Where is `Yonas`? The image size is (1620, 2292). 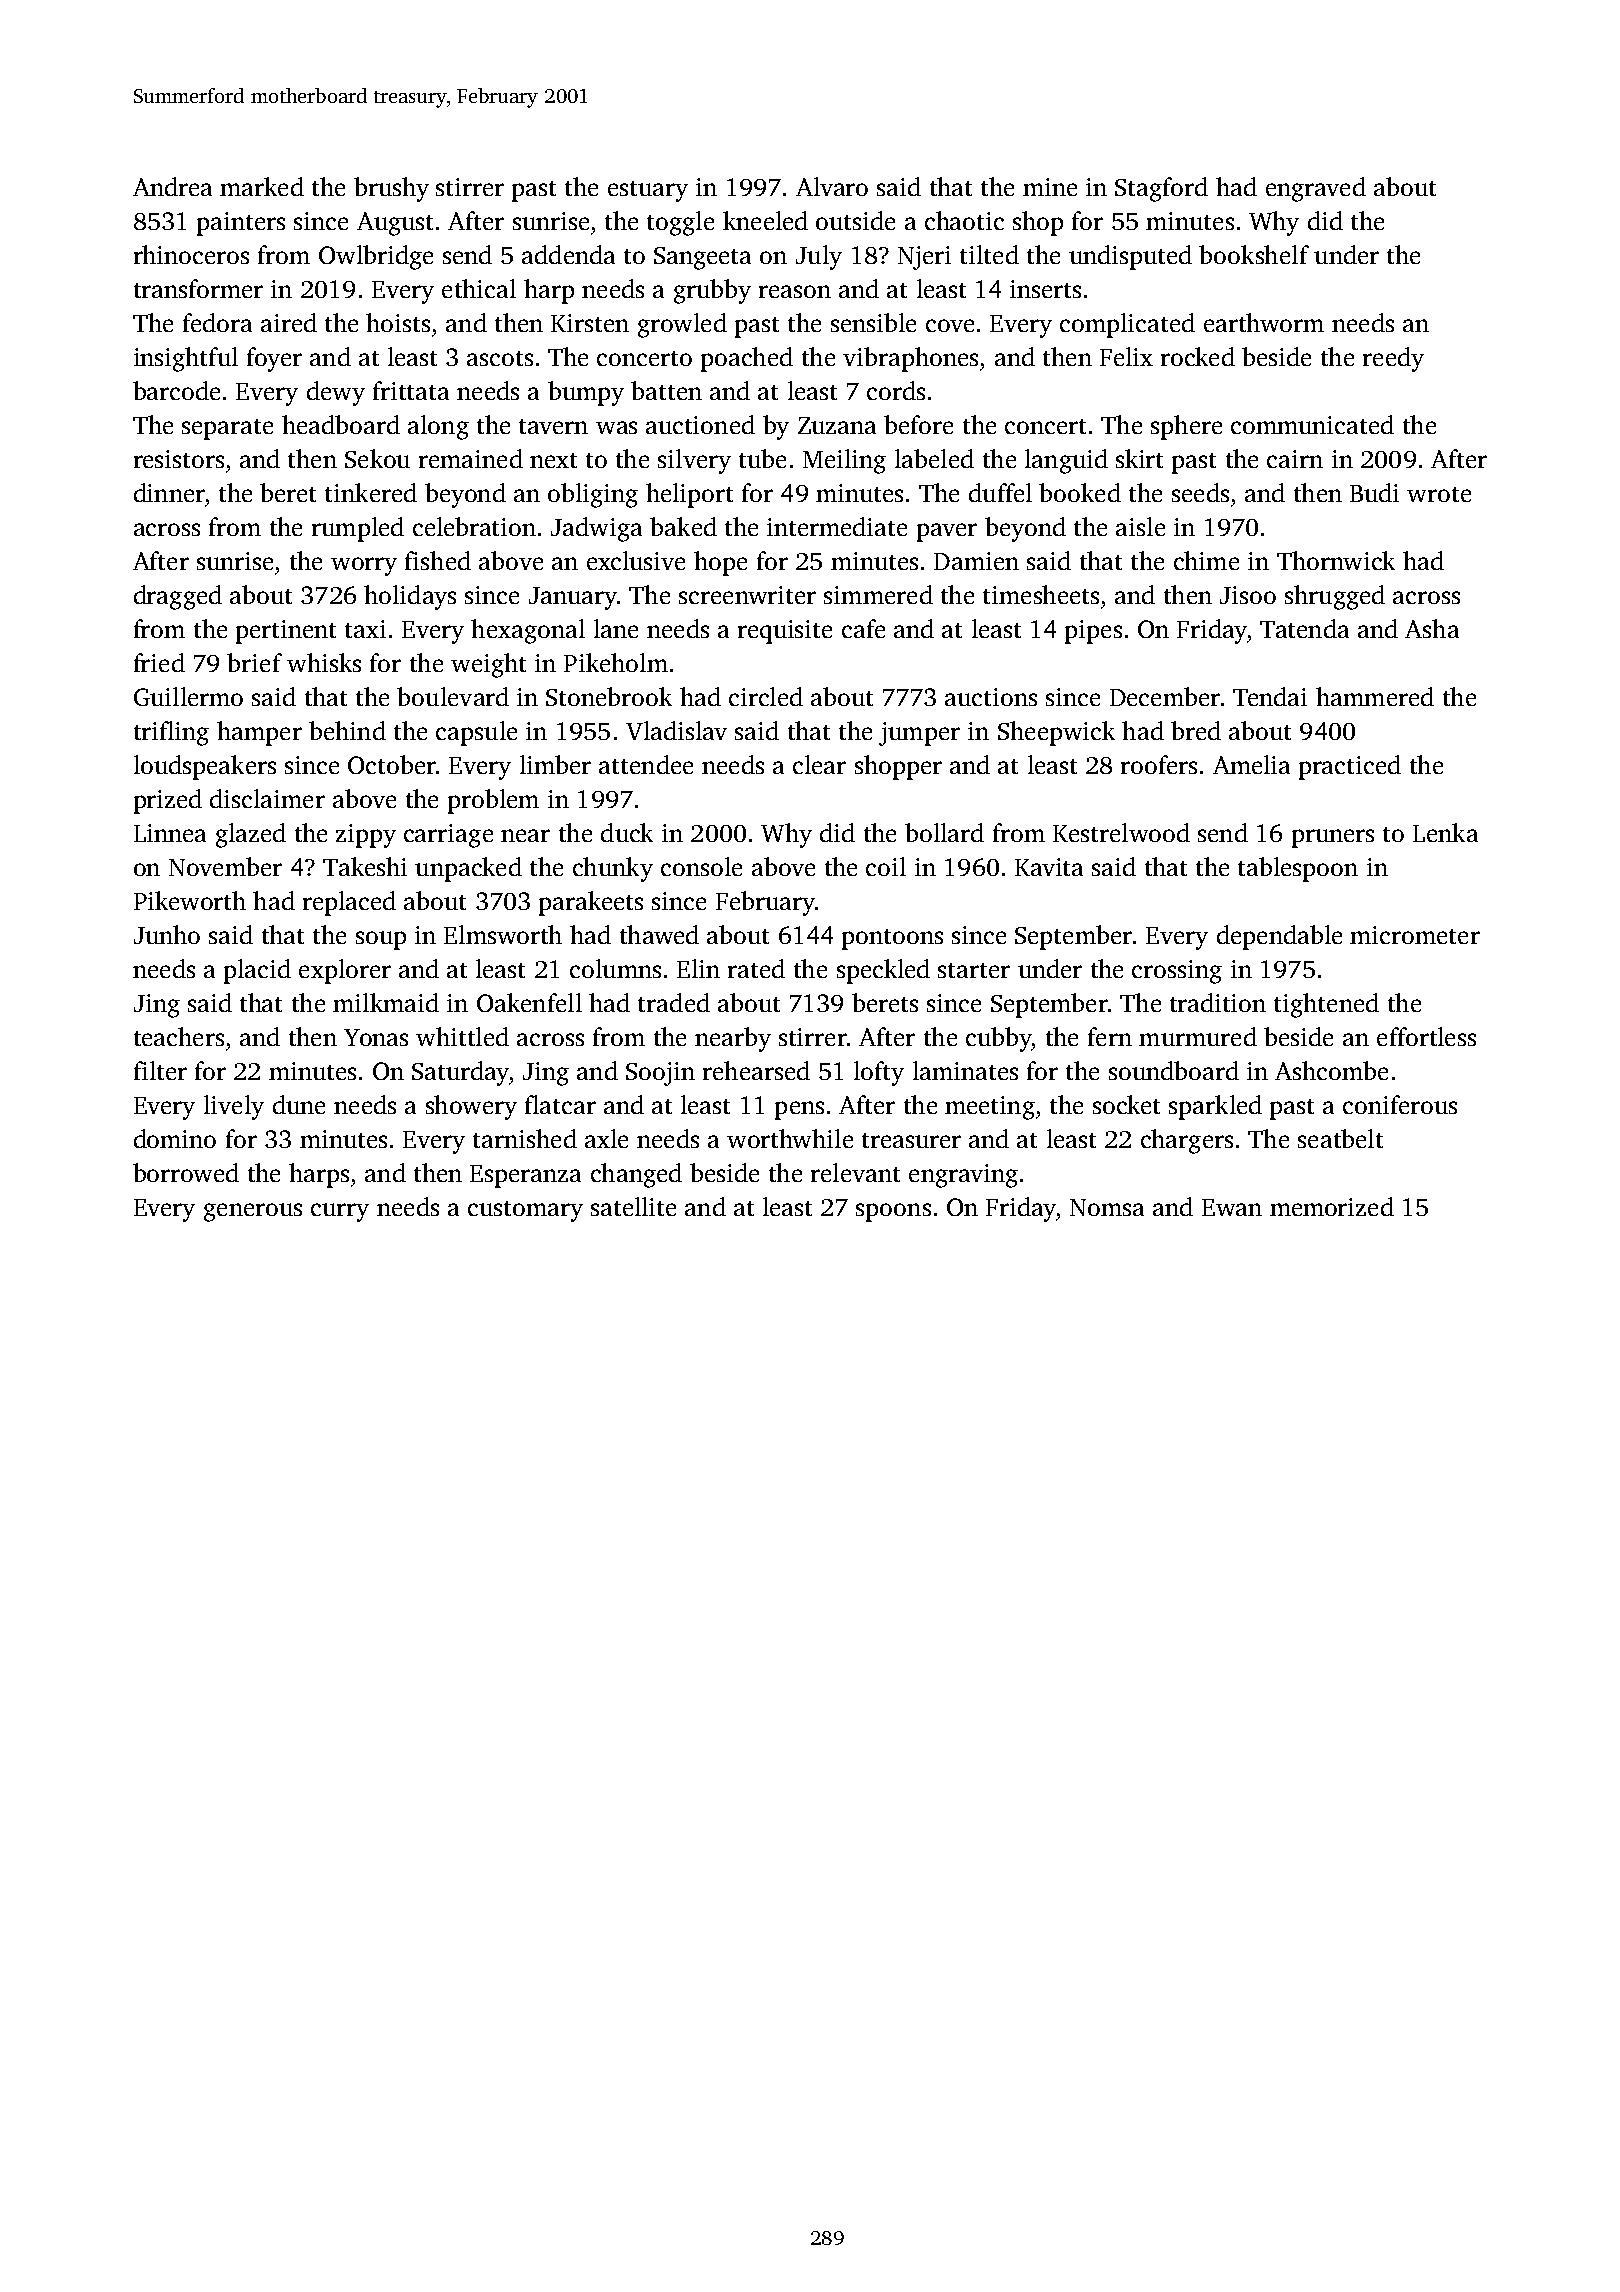
Yonas is located at coordinates (376, 1037).
